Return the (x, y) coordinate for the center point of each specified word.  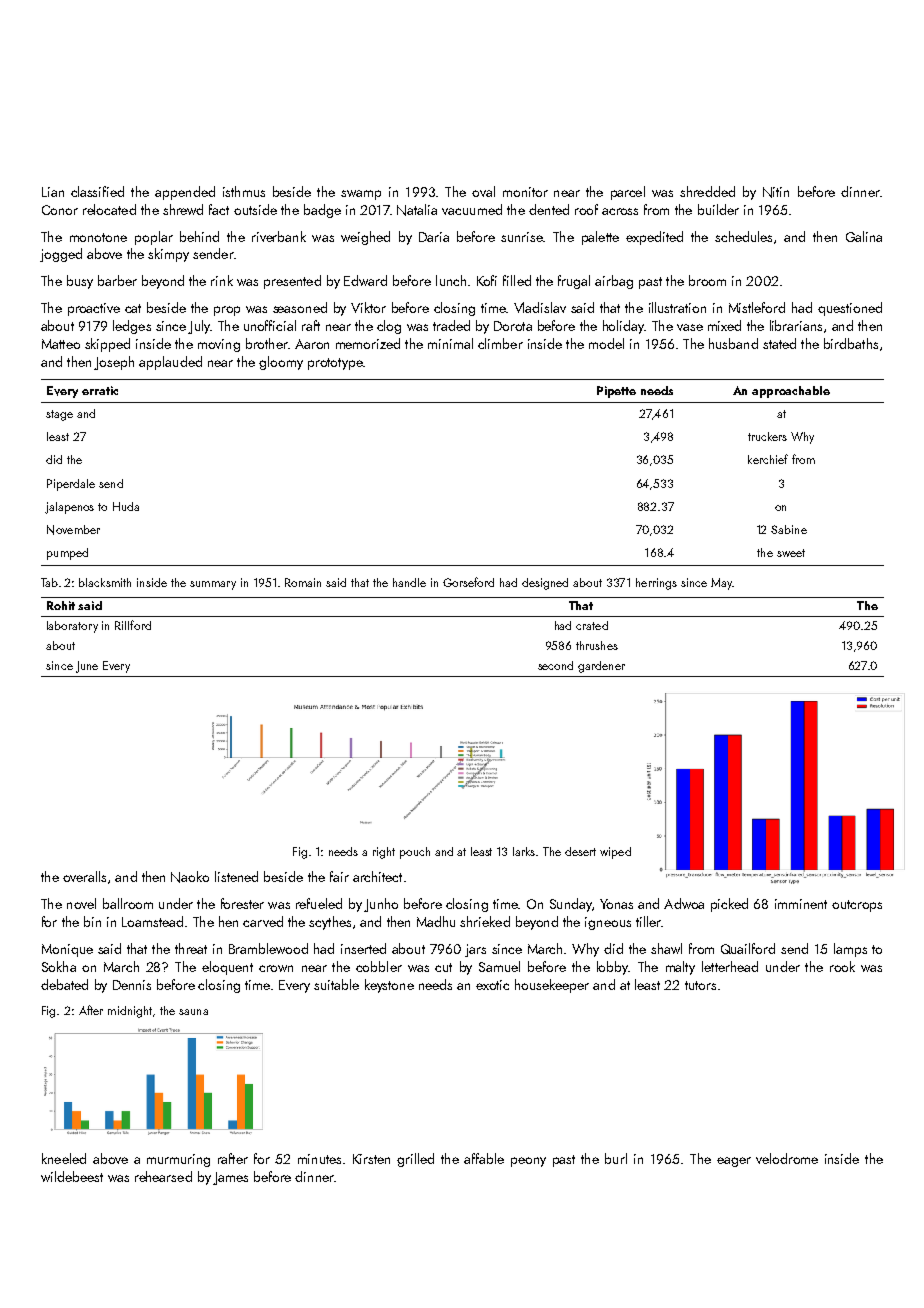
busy (80, 282)
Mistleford (757, 307)
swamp (361, 195)
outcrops (857, 906)
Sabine (789, 529)
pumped (67, 554)
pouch (415, 853)
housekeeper (552, 986)
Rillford (133, 625)
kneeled (64, 1158)
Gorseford (468, 582)
